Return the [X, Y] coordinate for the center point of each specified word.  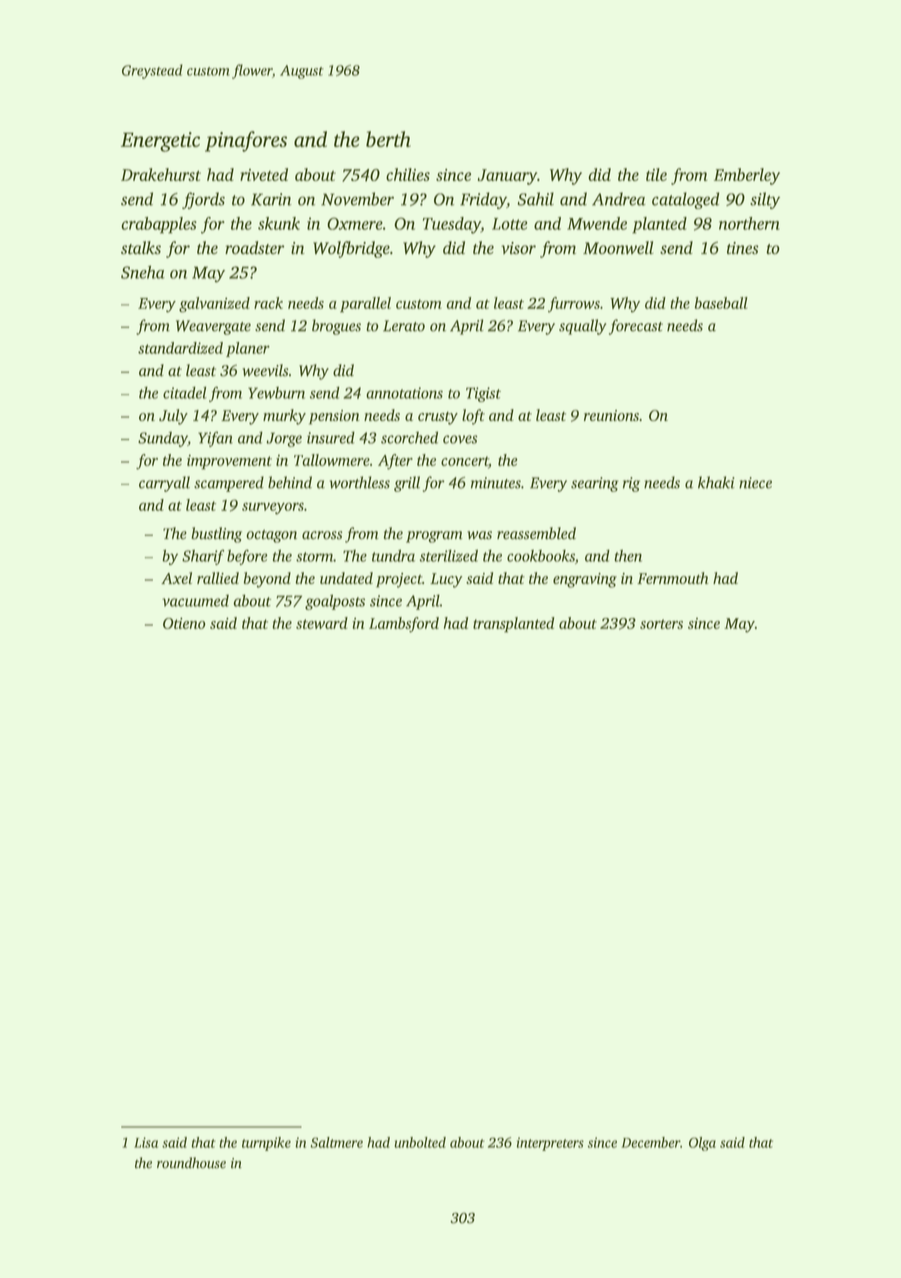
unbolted [420, 1142]
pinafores [246, 141]
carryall [164, 484]
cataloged [685, 200]
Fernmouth [672, 578]
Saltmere [336, 1142]
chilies [408, 174]
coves [460, 439]
